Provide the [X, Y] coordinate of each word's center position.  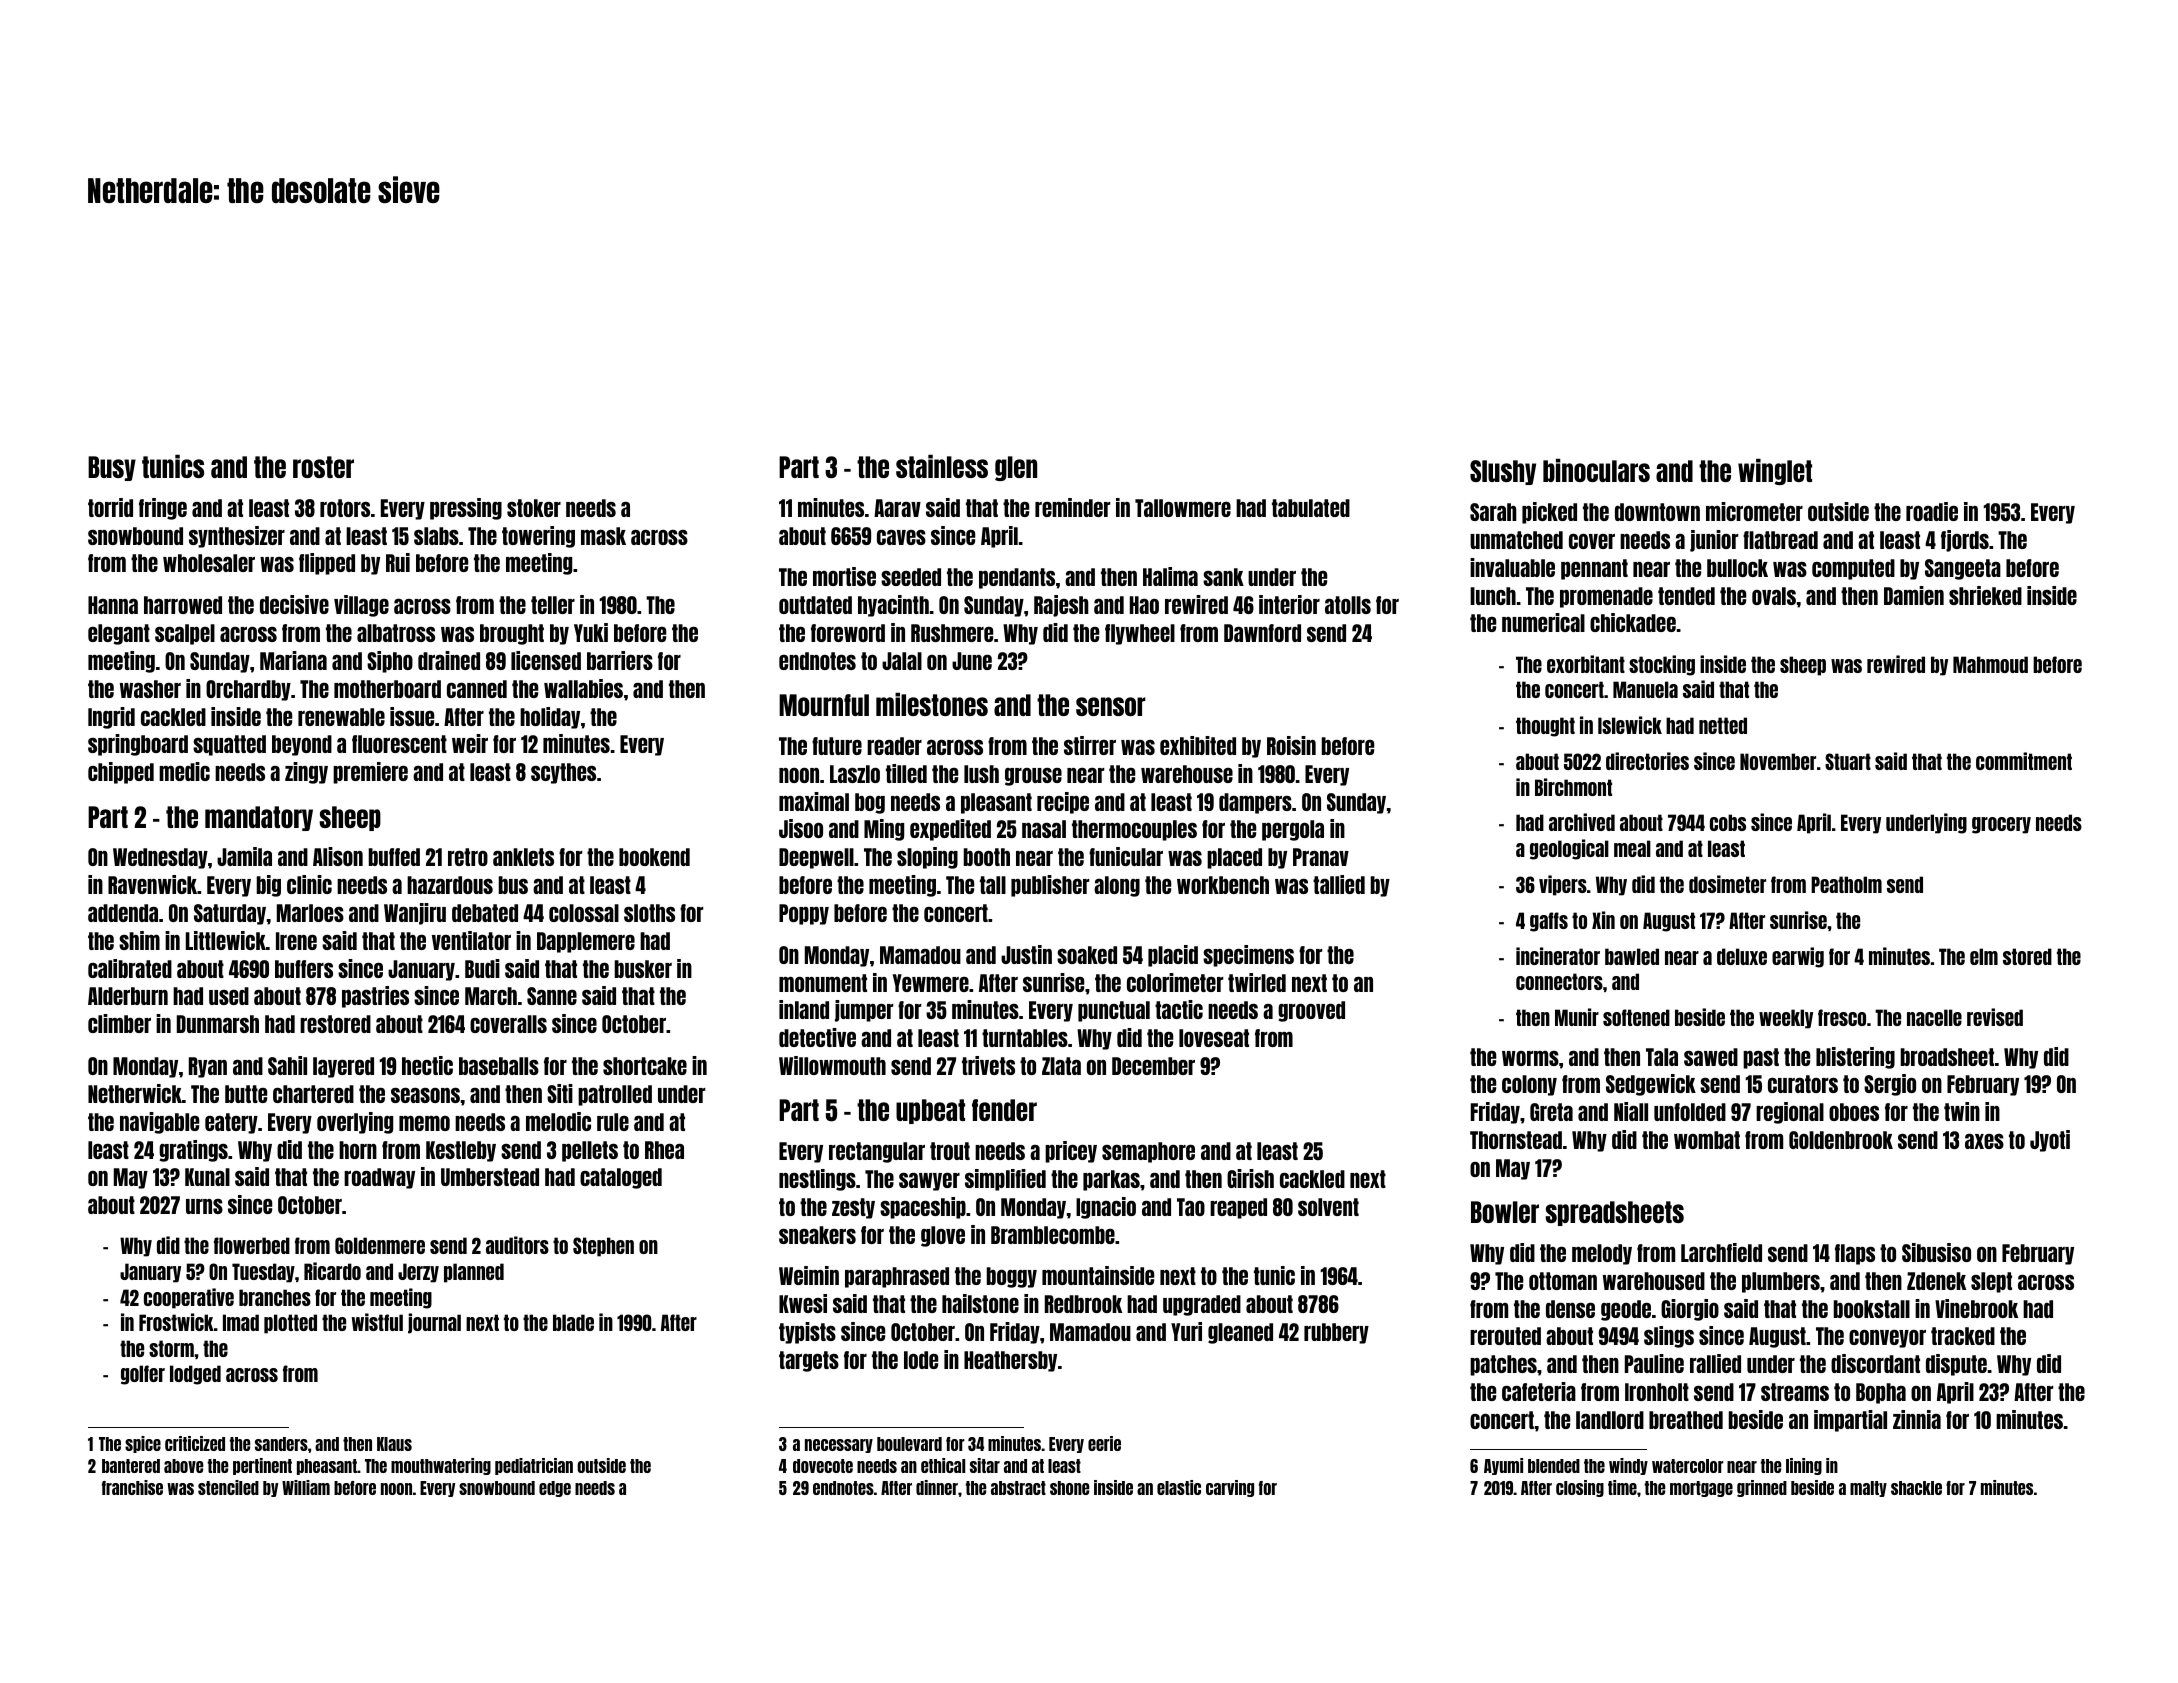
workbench [1223, 885]
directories [1647, 761]
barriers [620, 660]
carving [1230, 1488]
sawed [1711, 1057]
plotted [290, 1324]
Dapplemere [586, 942]
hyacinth [893, 606]
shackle [1916, 1488]
